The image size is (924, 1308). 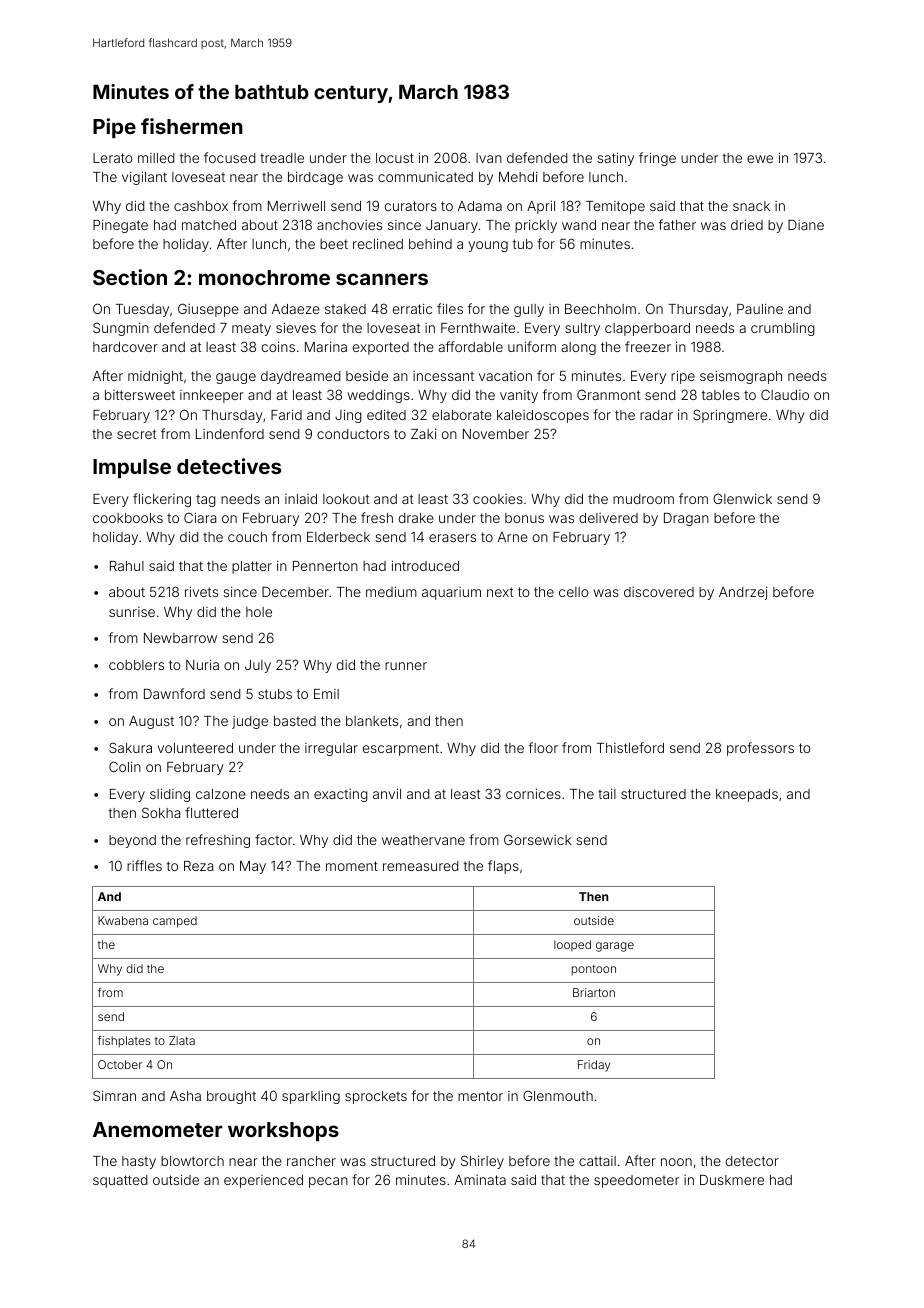 I want to click on Section, so click(x=130, y=277).
